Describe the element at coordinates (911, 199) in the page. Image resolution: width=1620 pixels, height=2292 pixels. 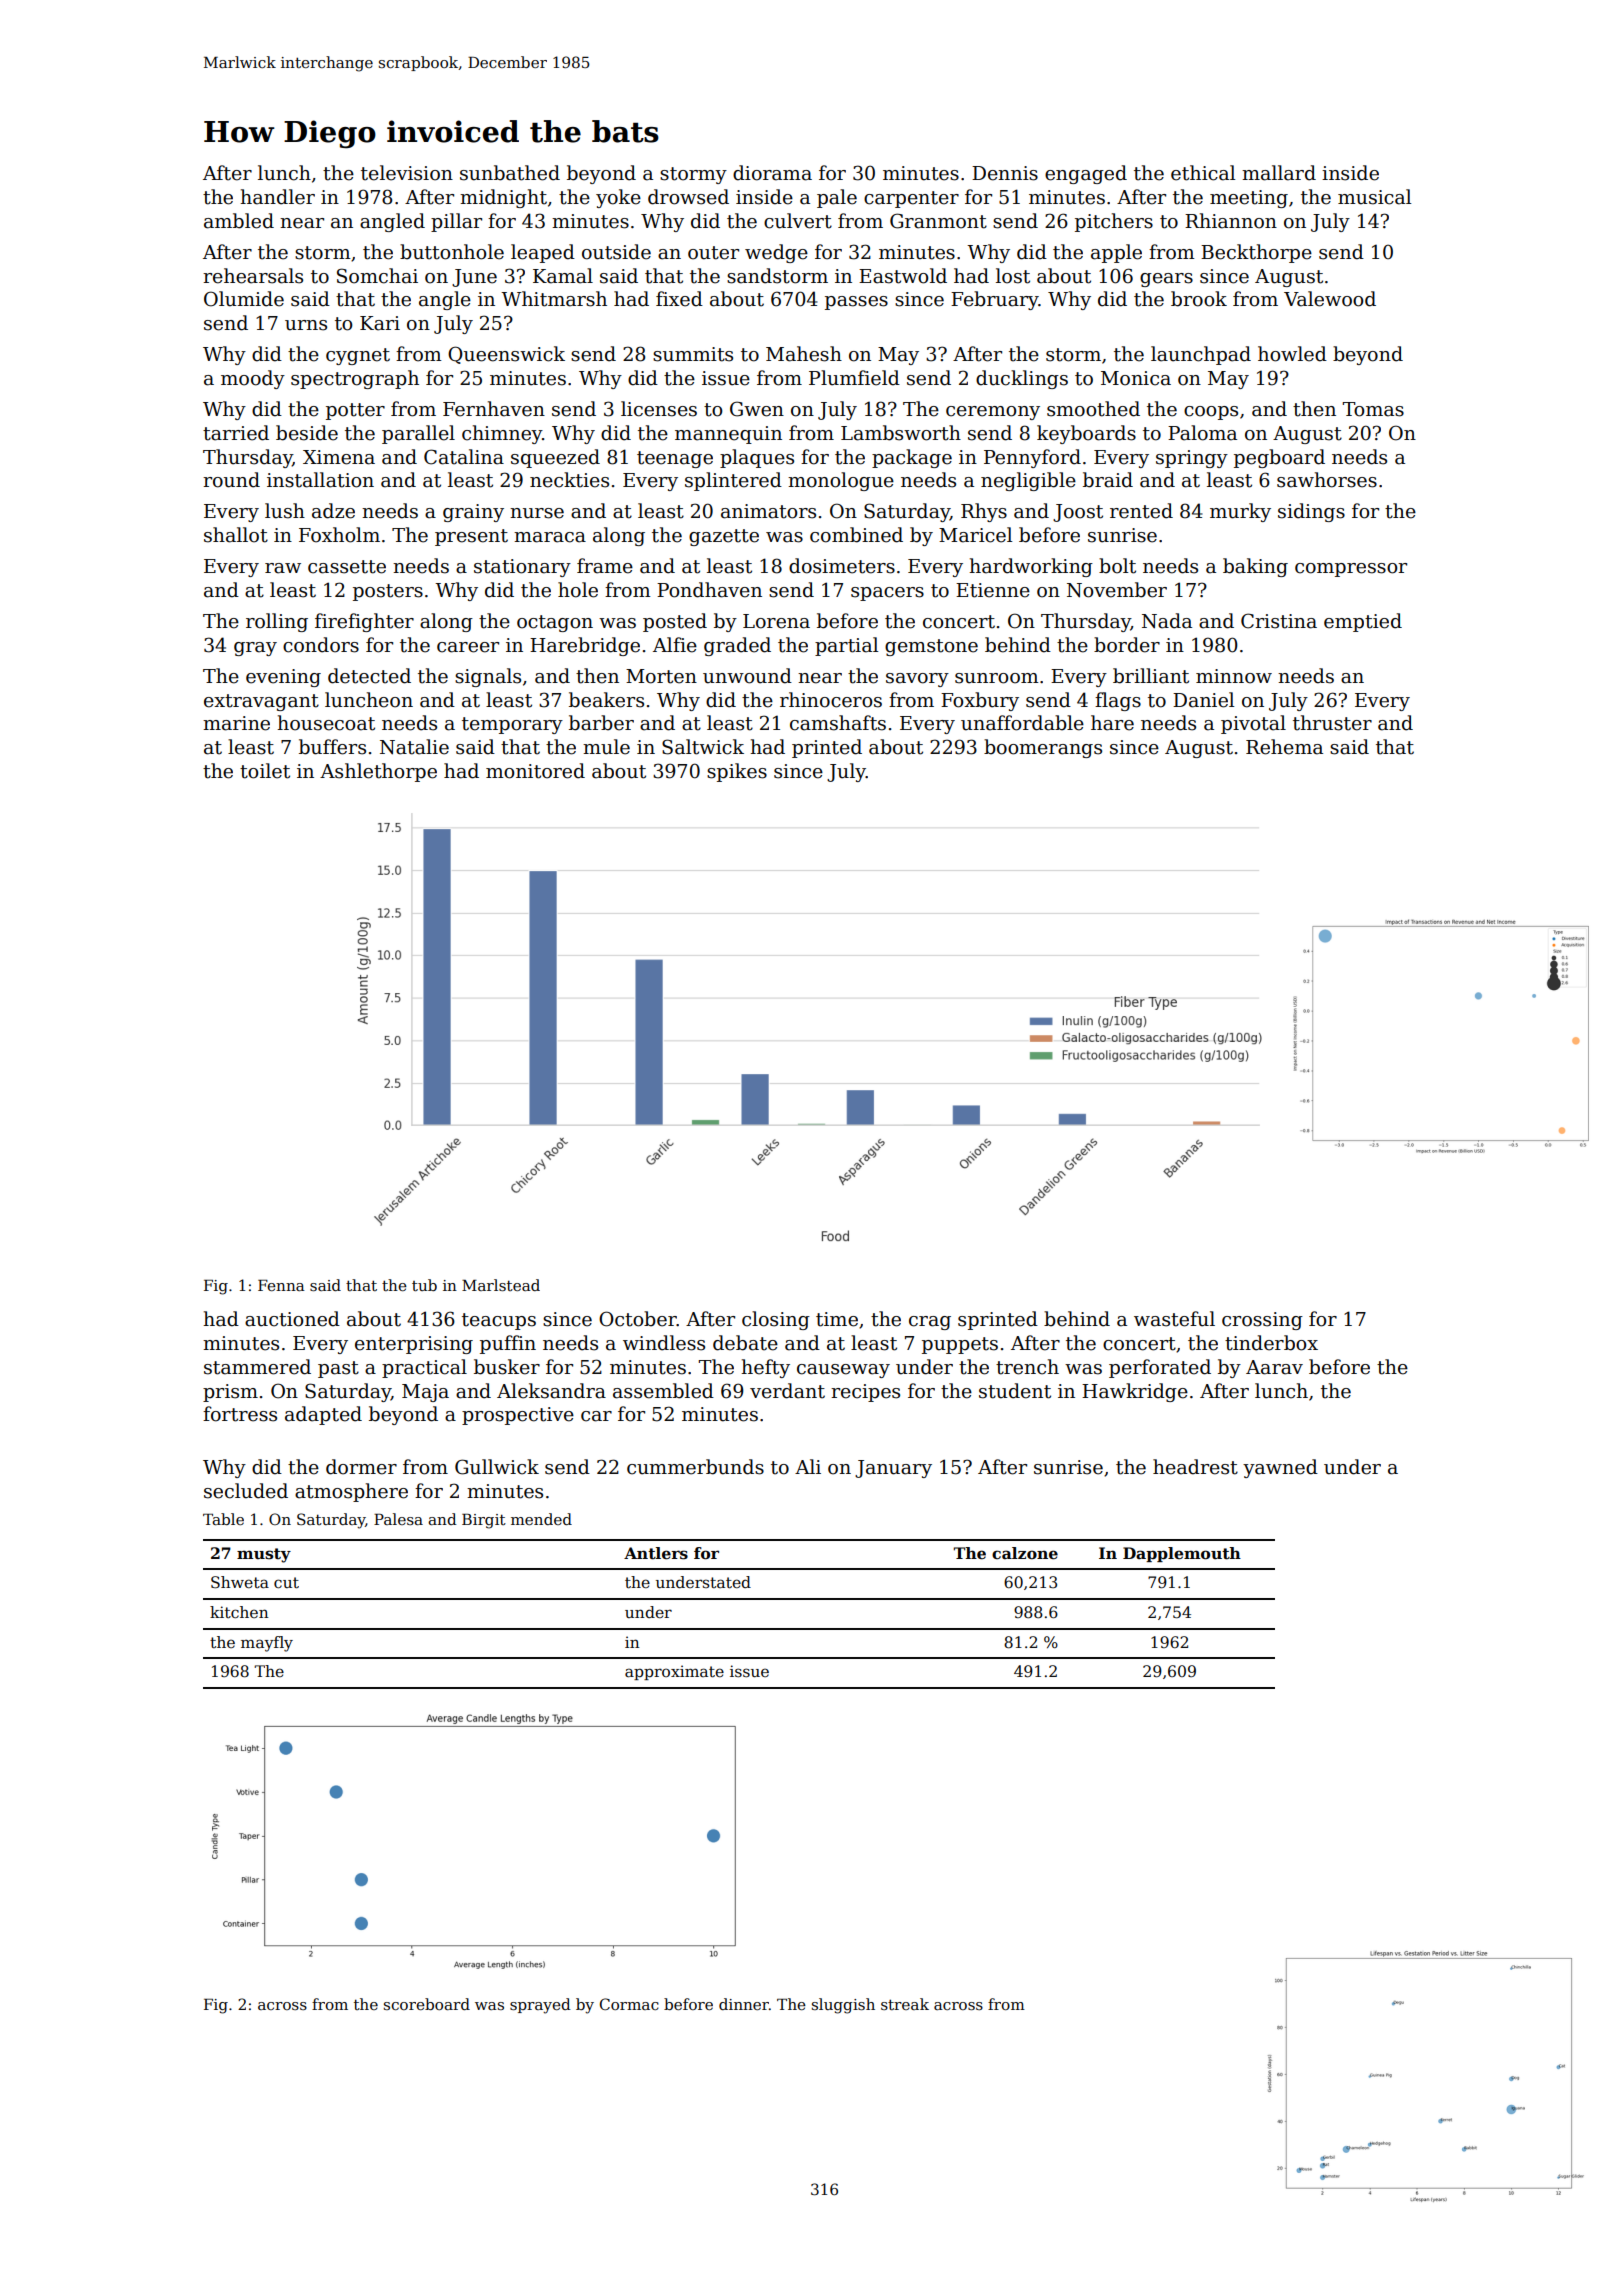
I see `carpenter` at that location.
